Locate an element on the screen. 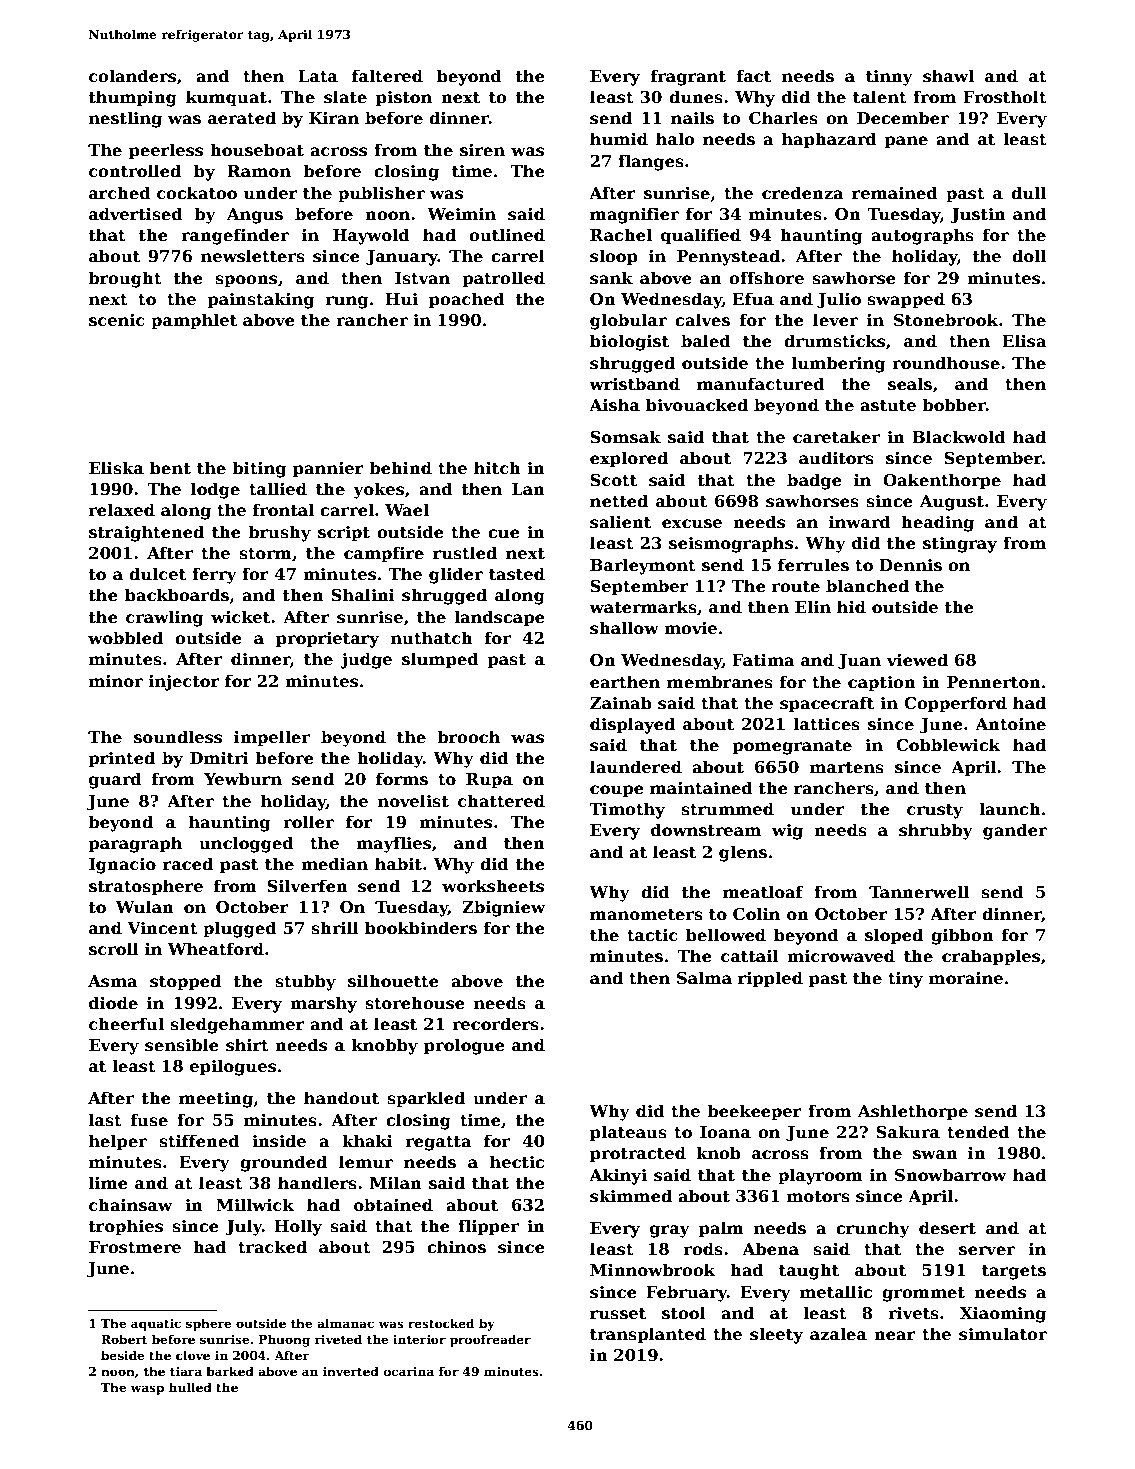 This screenshot has width=1135, height=1469. Frostmere is located at coordinates (135, 1247).
